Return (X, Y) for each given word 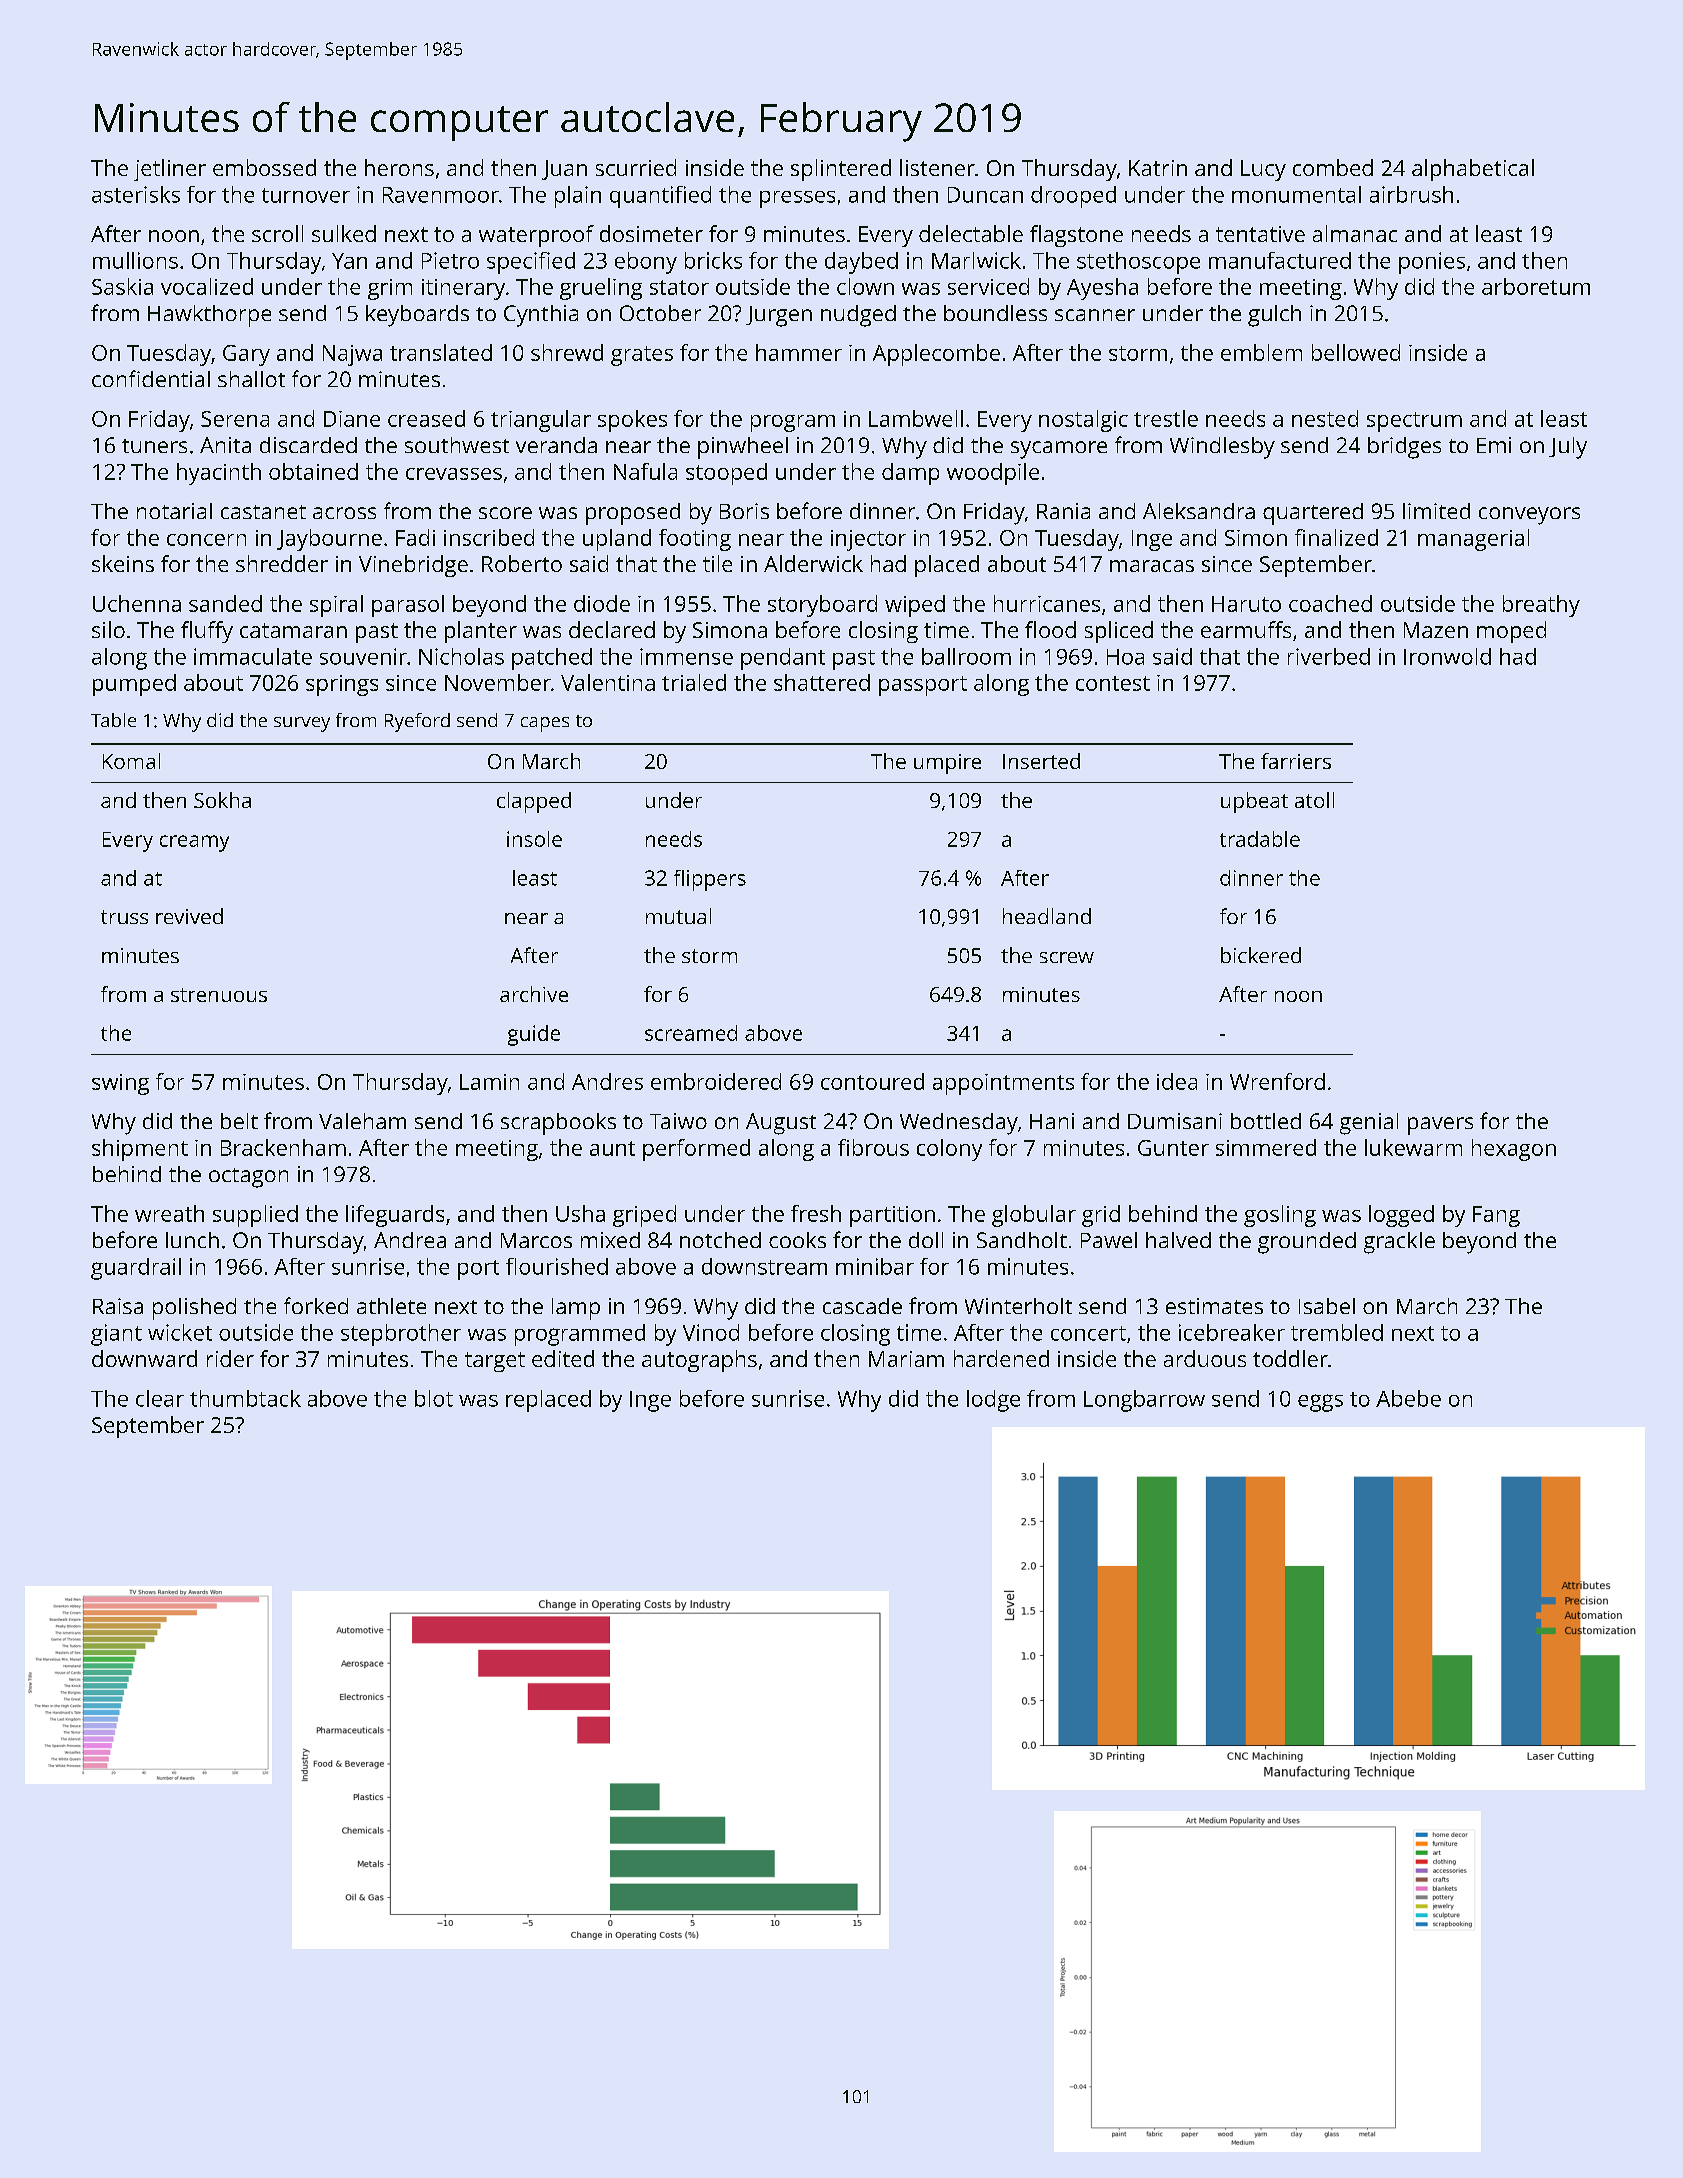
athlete (391, 1306)
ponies (1432, 263)
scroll (277, 233)
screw (1067, 957)
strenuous (219, 995)
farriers (1296, 761)
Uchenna (137, 603)
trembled (1337, 1332)
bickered (1261, 955)
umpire (947, 764)
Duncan (985, 195)
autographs (699, 1361)
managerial (1473, 540)
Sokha (222, 800)
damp (910, 474)
